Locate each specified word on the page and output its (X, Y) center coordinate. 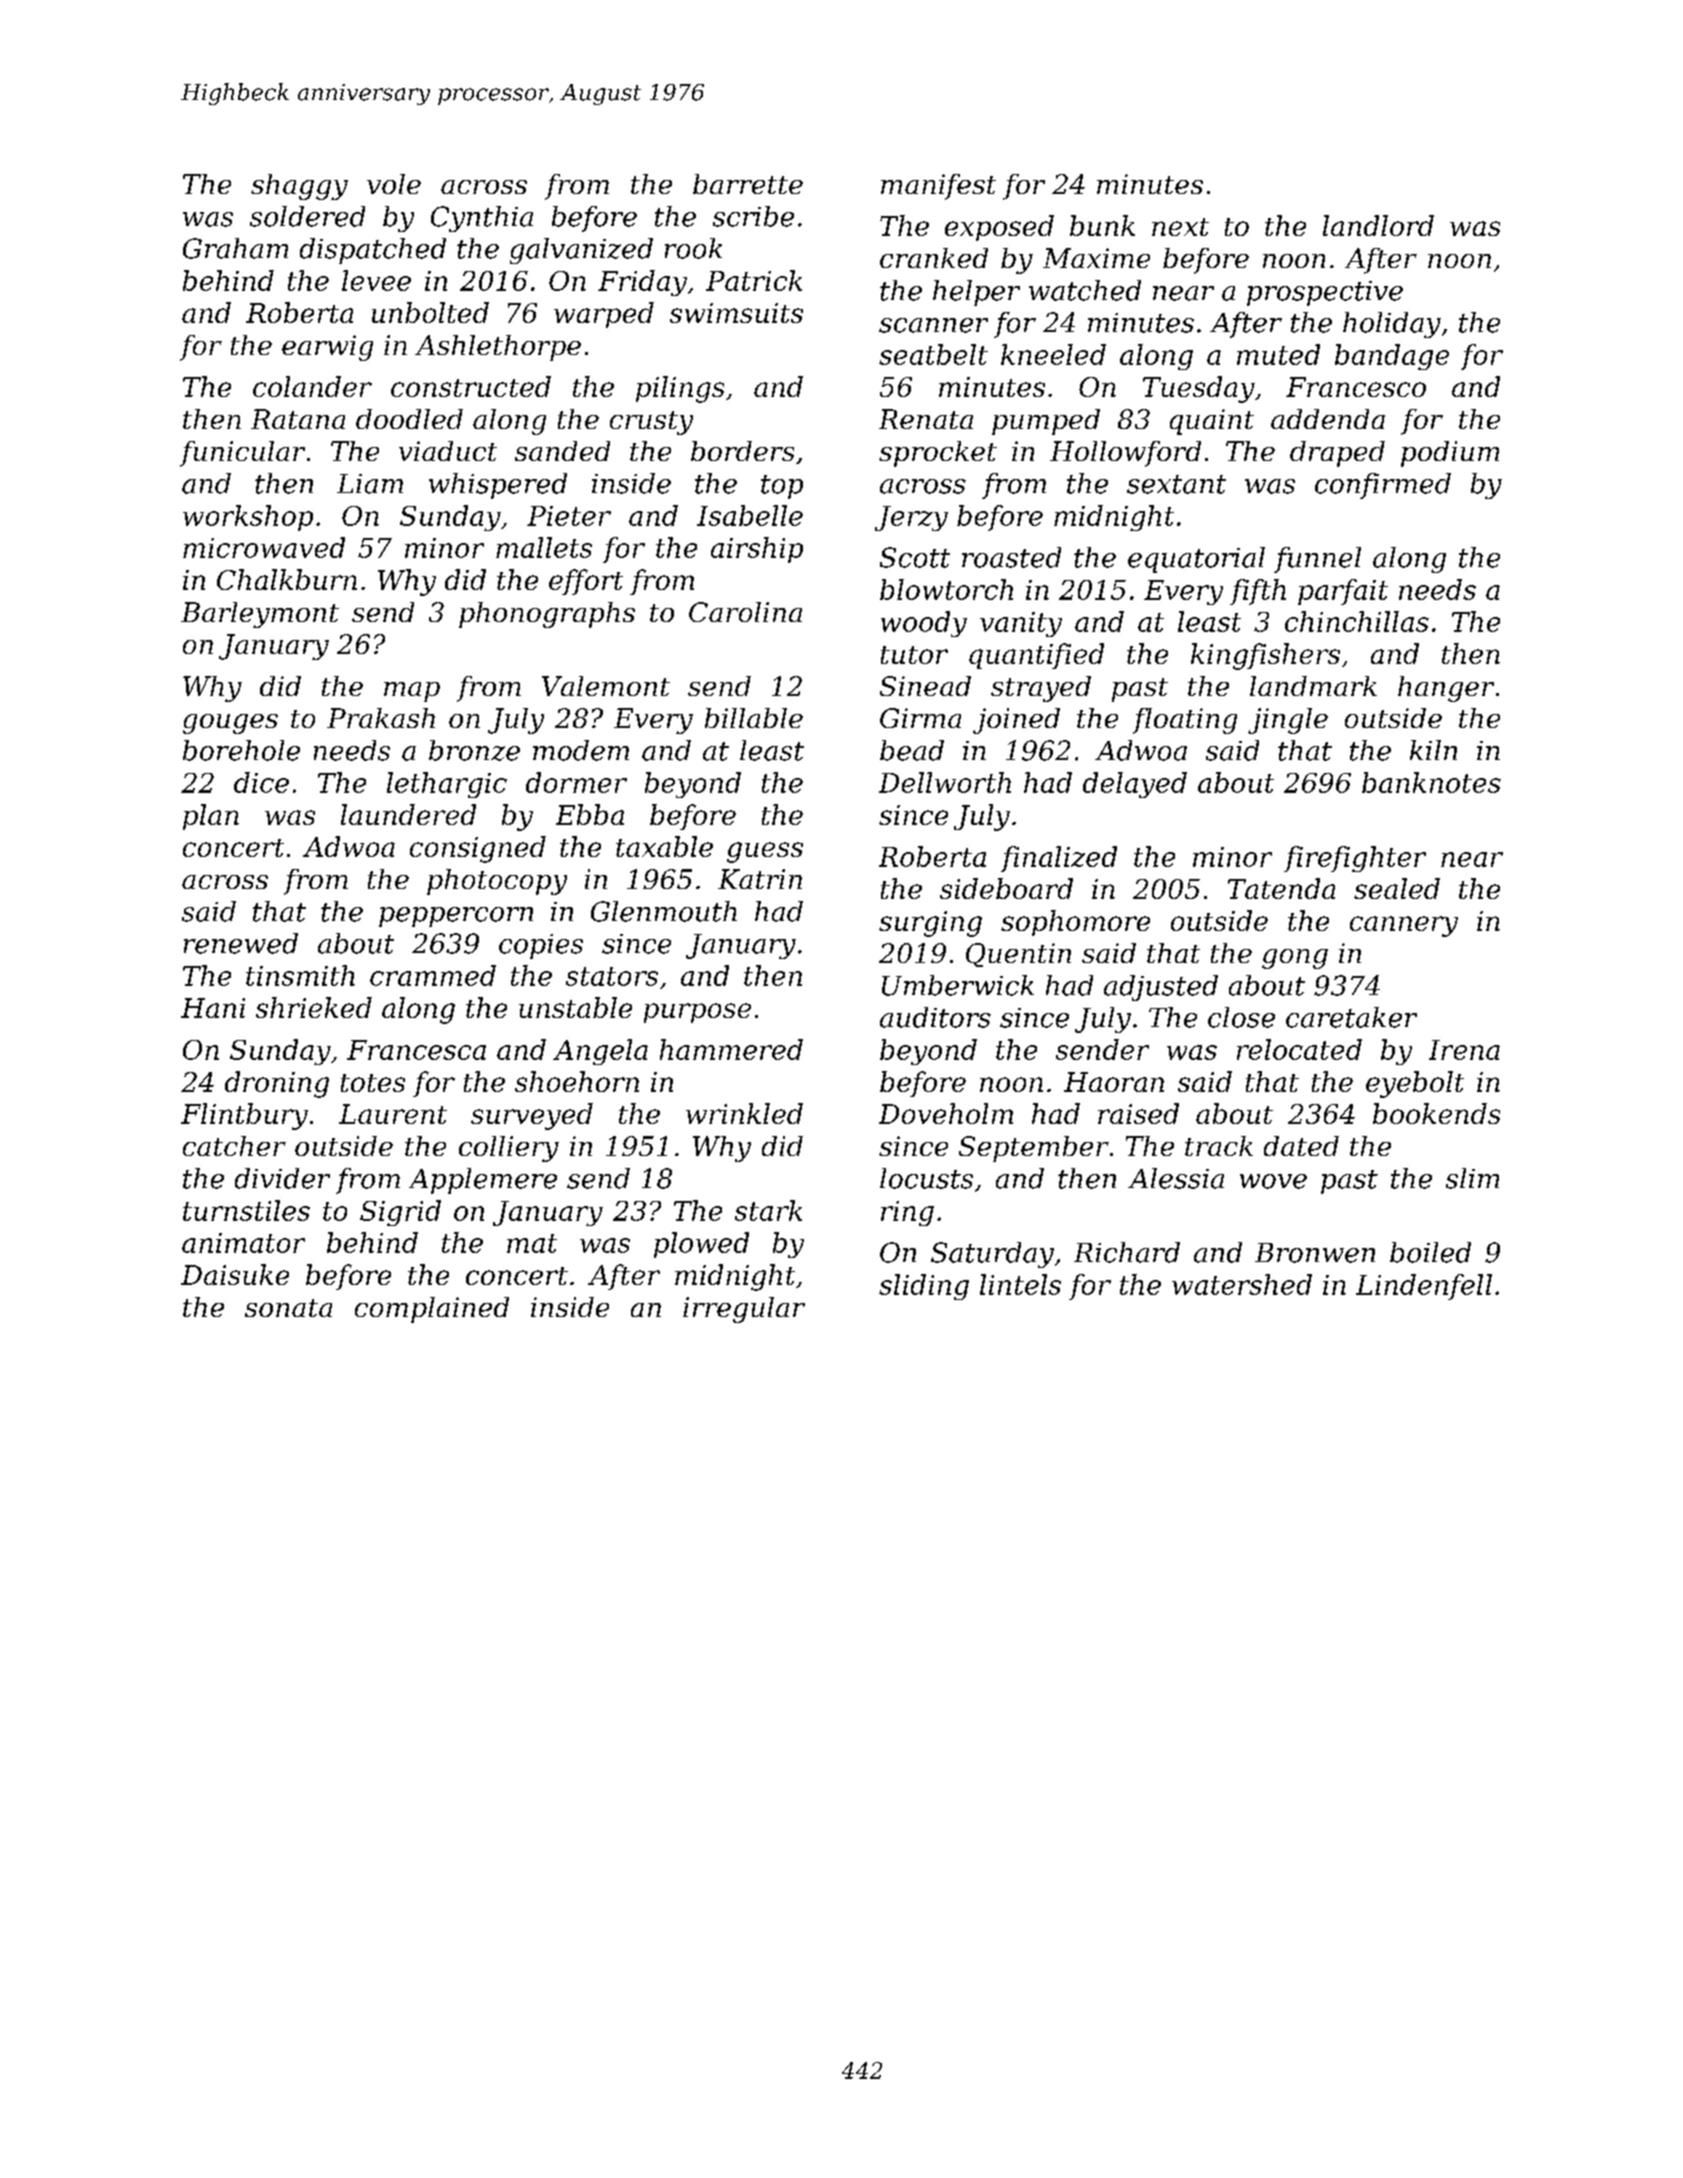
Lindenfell (1424, 1287)
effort (586, 582)
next (1180, 227)
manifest (938, 187)
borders (742, 451)
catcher (234, 1146)
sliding (924, 1287)
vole (394, 184)
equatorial (1196, 560)
